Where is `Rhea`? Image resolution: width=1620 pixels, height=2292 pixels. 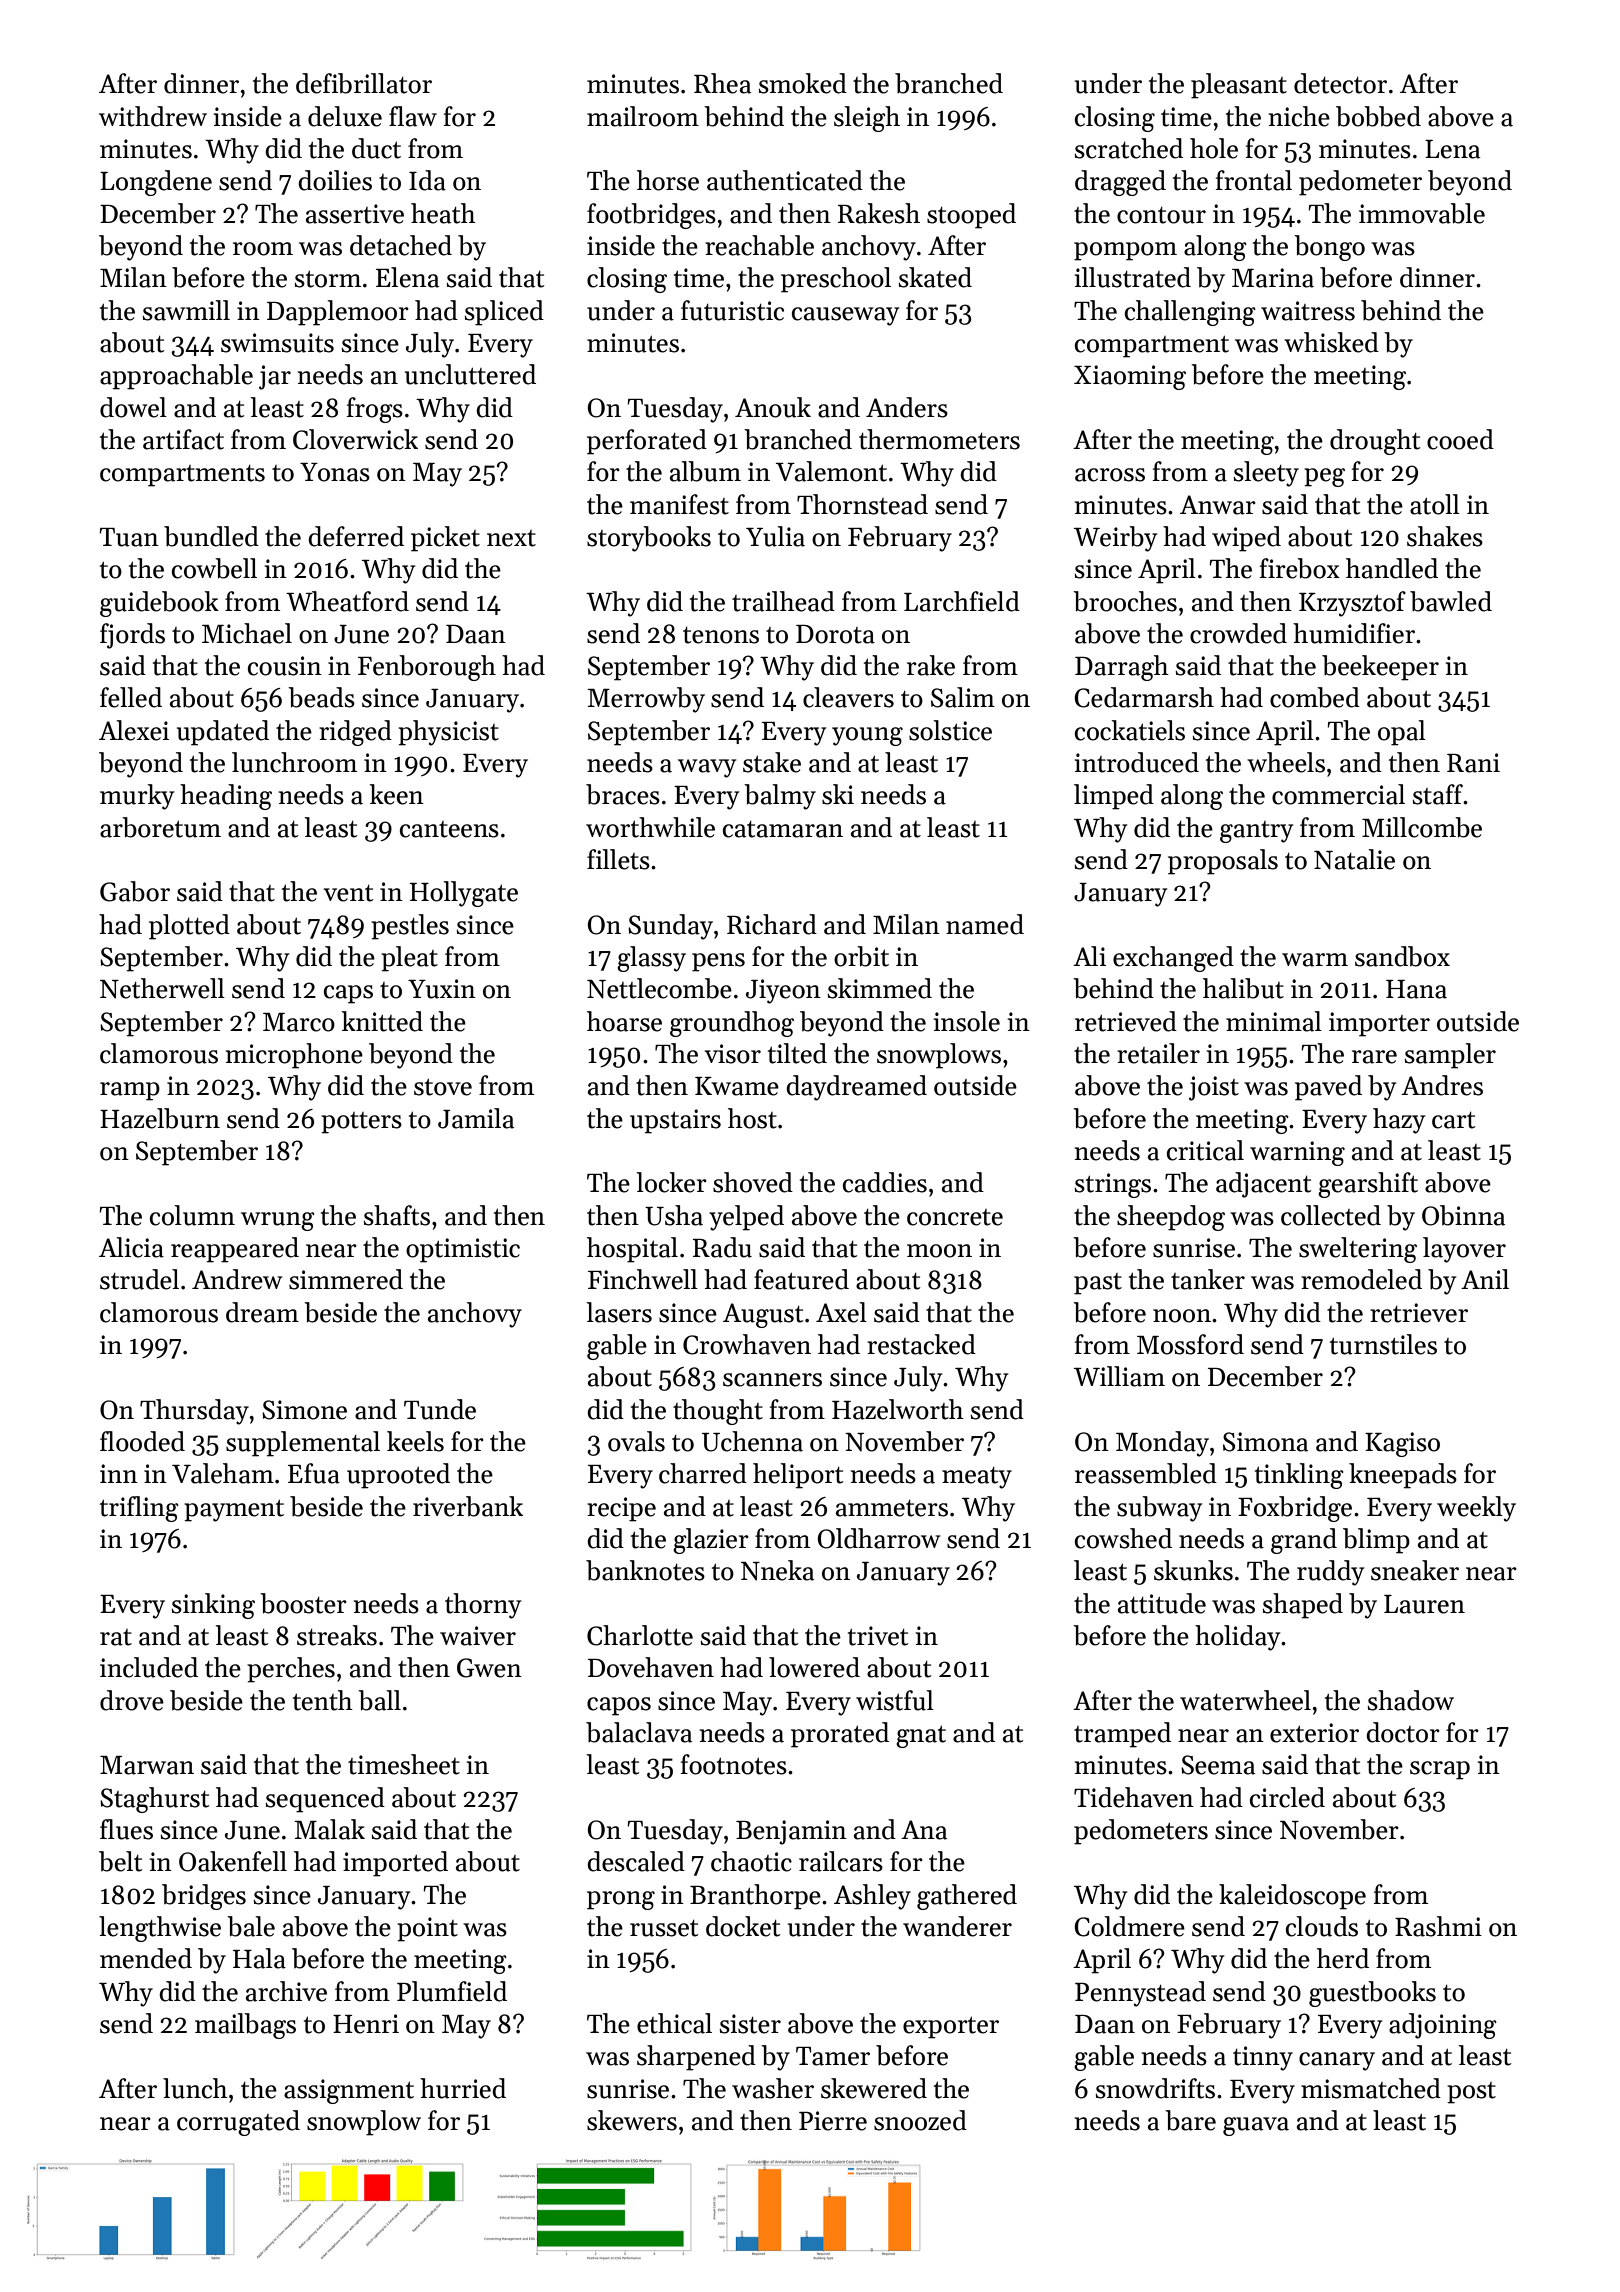
Rhea is located at coordinates (722, 83).
